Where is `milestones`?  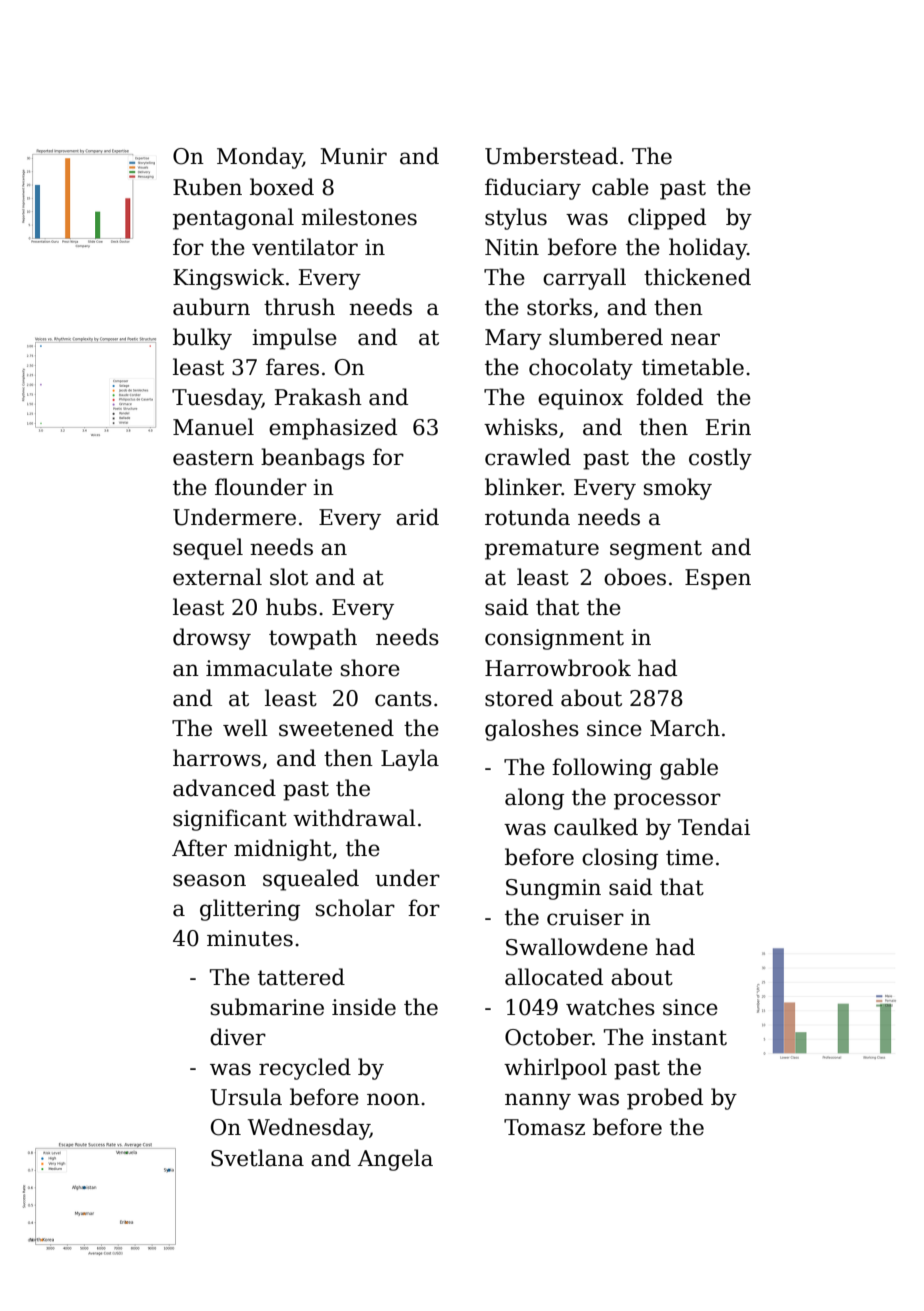 milestones is located at coordinates (359, 217).
